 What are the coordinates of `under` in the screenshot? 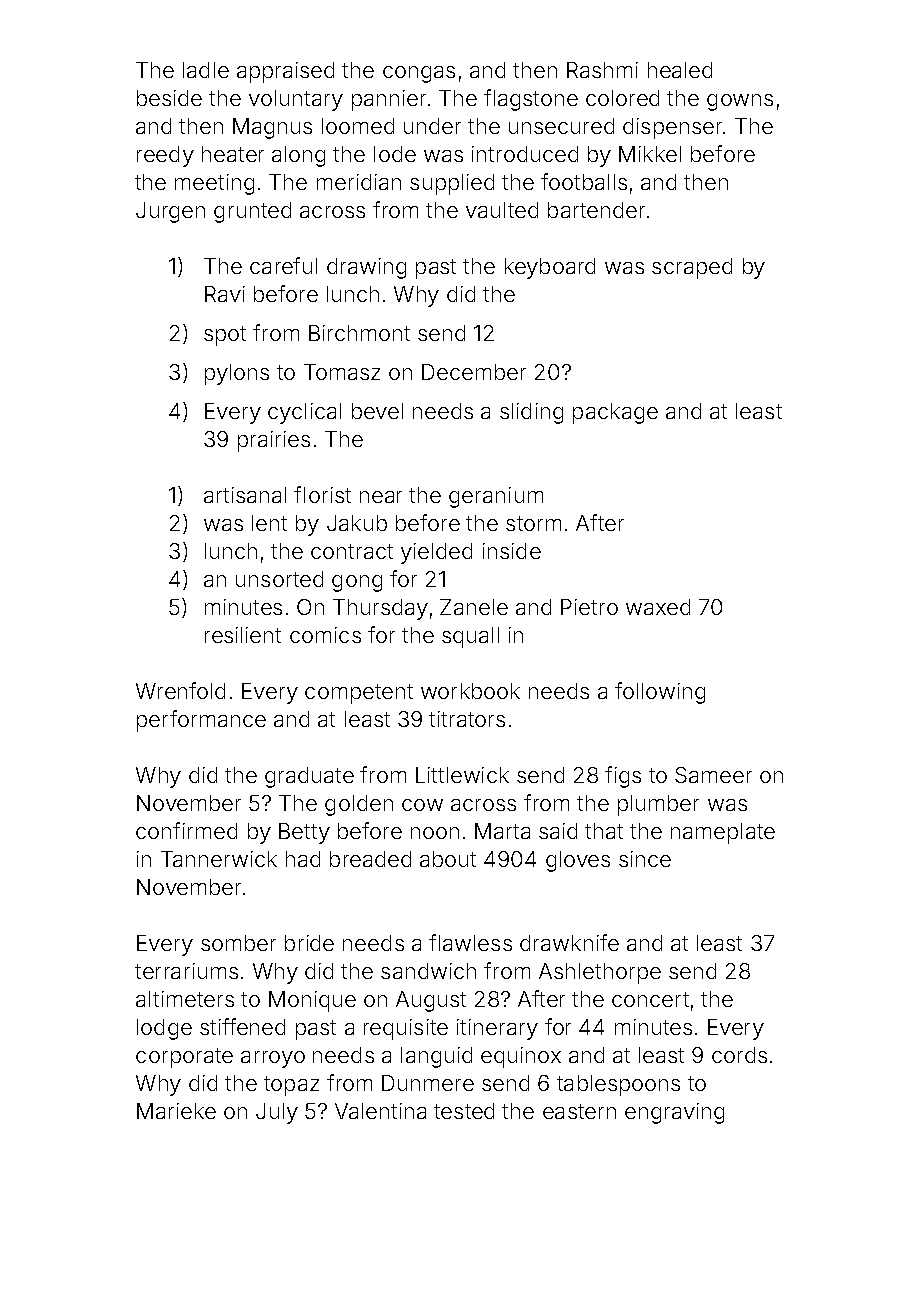 It's located at (432, 126).
